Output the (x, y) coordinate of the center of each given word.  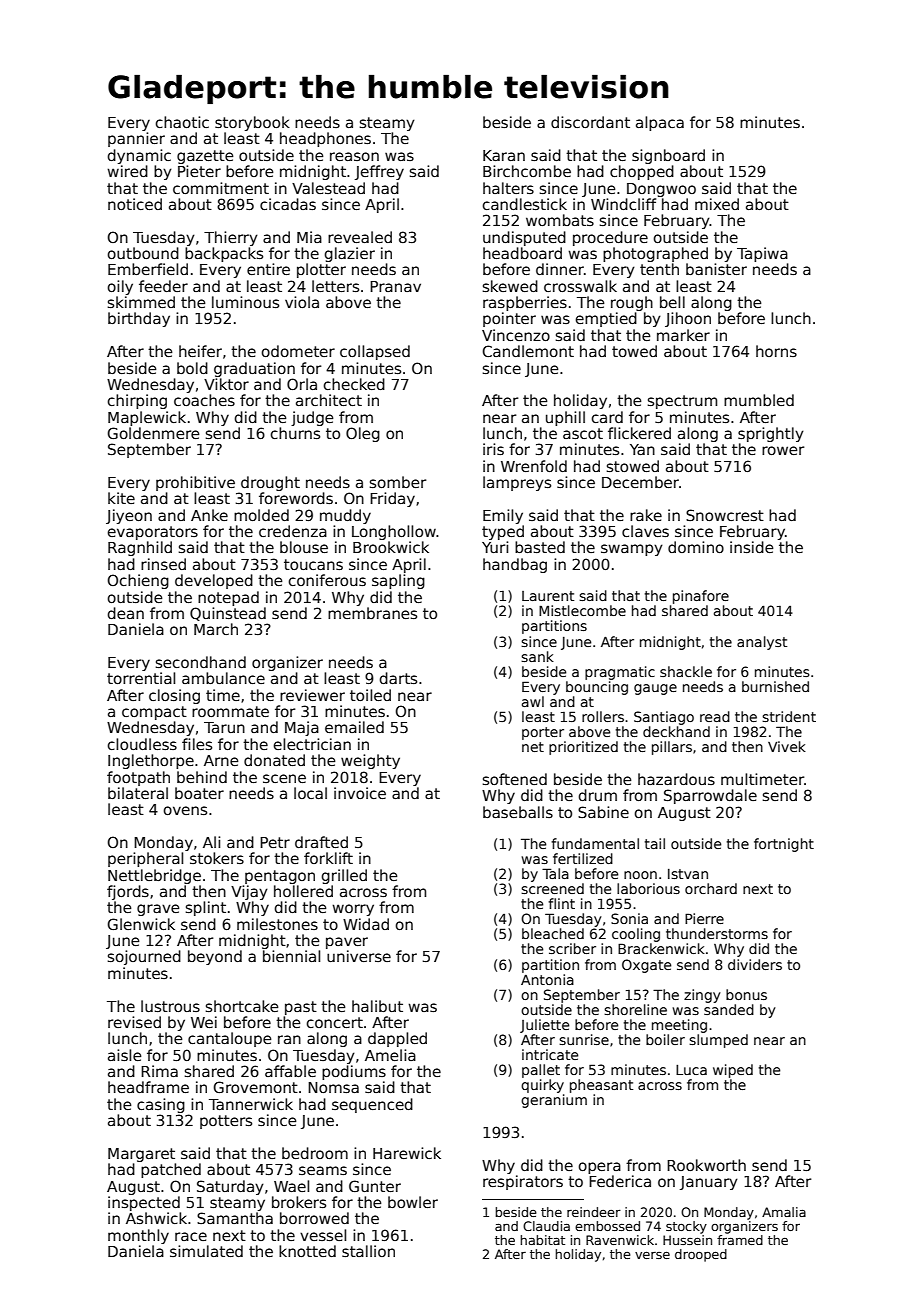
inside (752, 547)
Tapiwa (762, 254)
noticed (135, 204)
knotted (307, 1251)
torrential (141, 678)
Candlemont (528, 351)
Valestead (328, 188)
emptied (606, 319)
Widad (366, 924)
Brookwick (391, 547)
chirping (137, 401)
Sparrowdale (710, 796)
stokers (217, 858)
